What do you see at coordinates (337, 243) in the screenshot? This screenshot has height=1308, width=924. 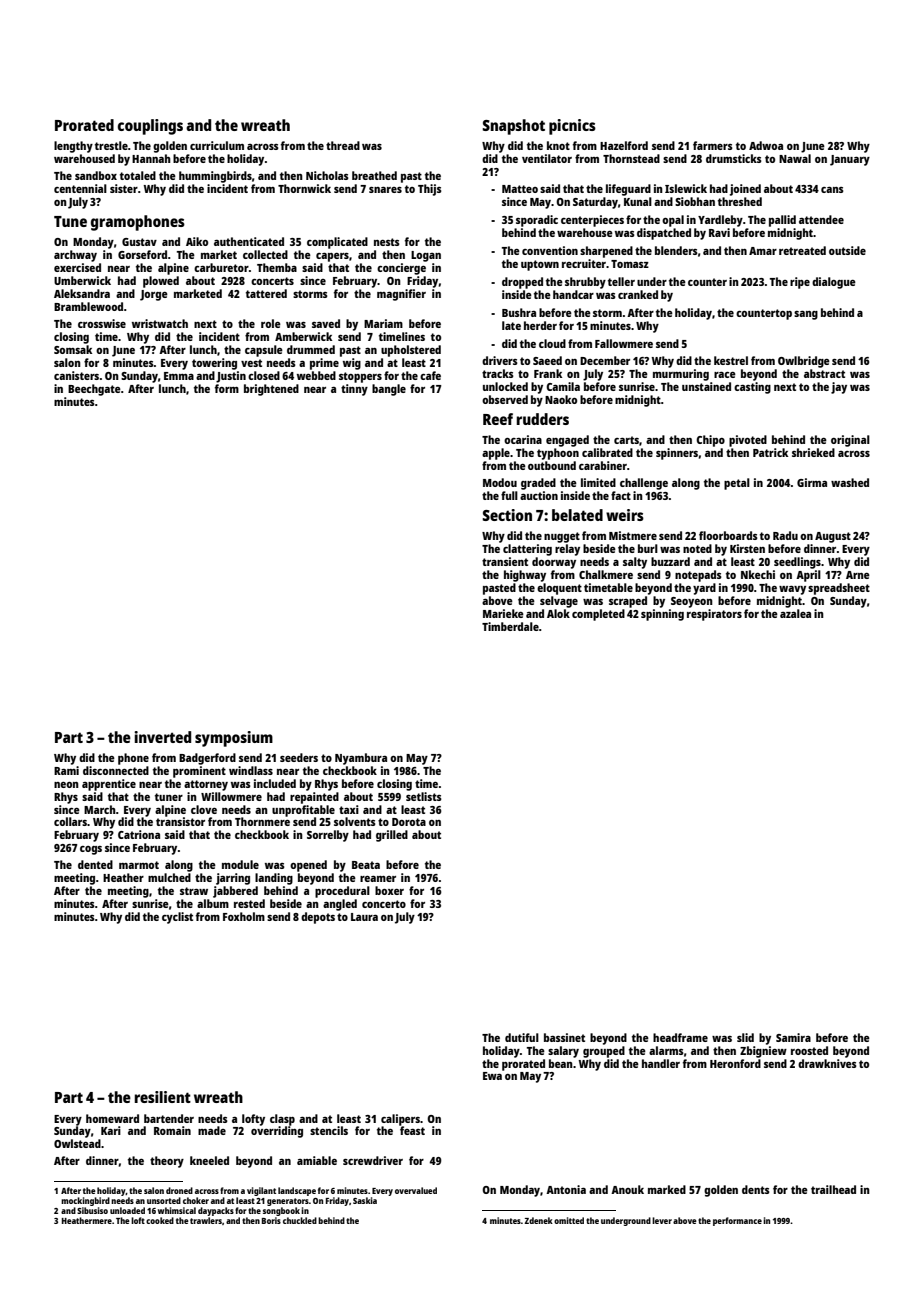 I see `complicated` at bounding box center [337, 243].
